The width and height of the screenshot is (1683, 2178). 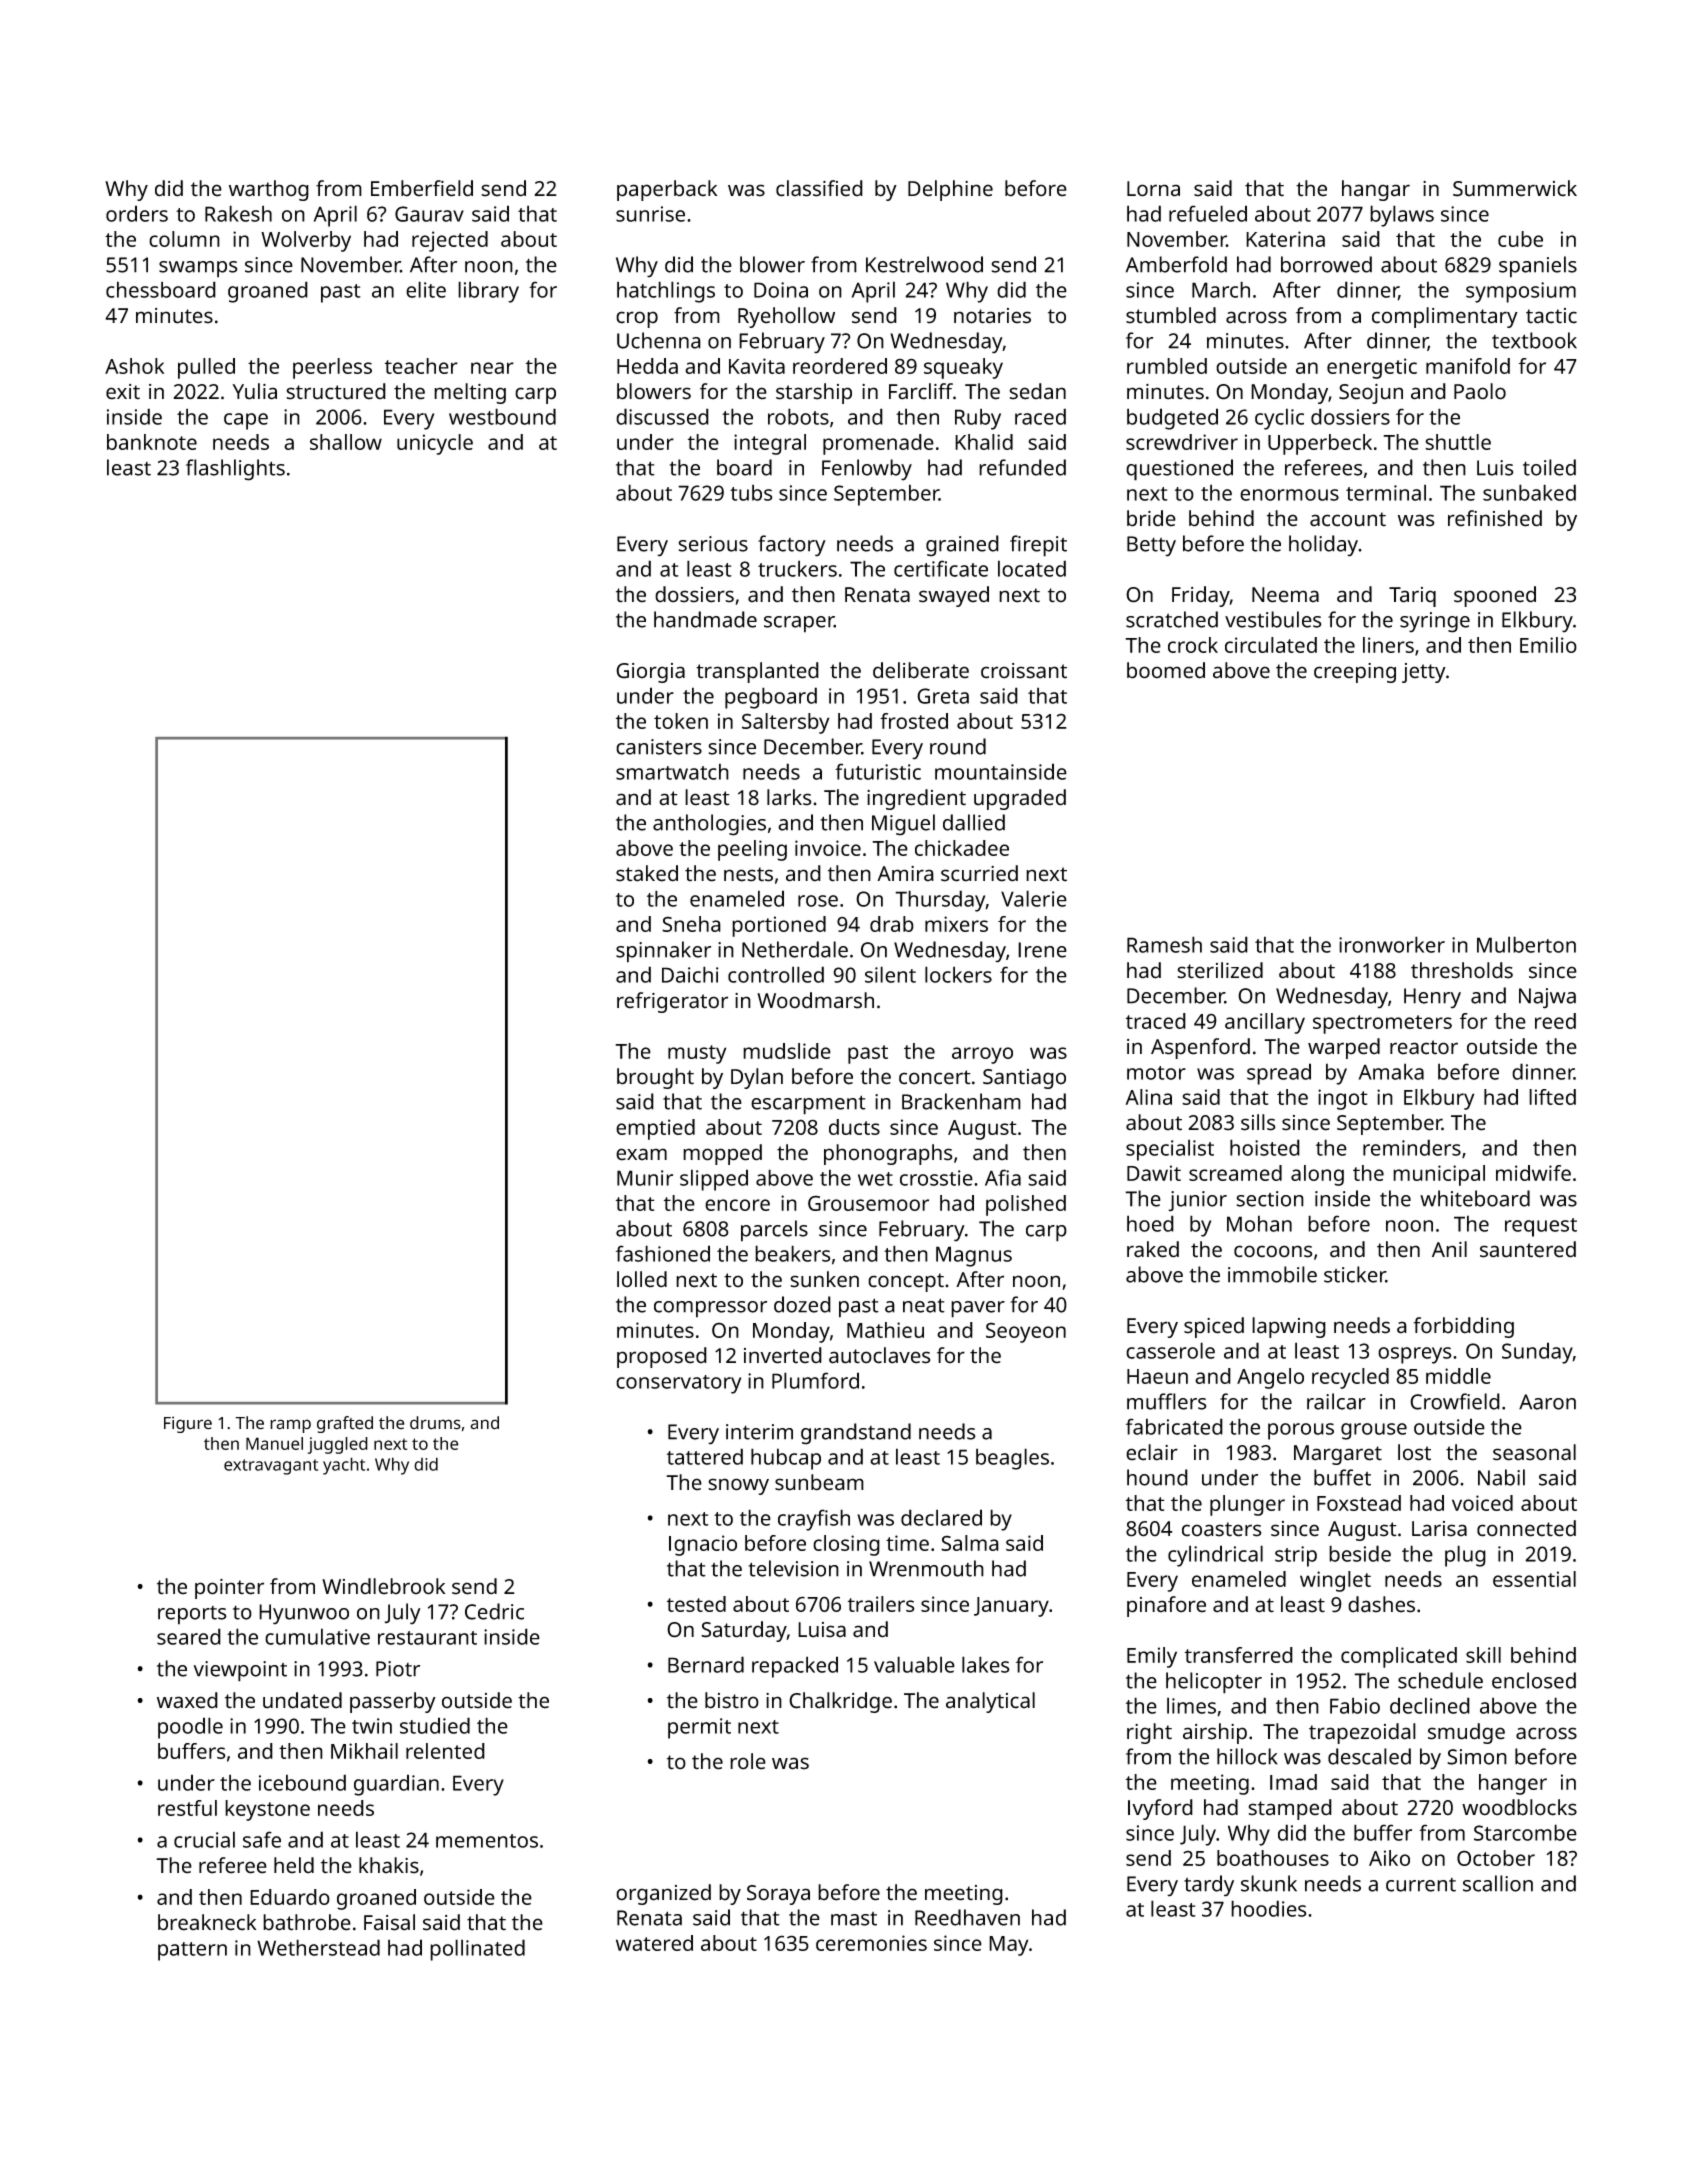 I want to click on factory, so click(x=792, y=546).
